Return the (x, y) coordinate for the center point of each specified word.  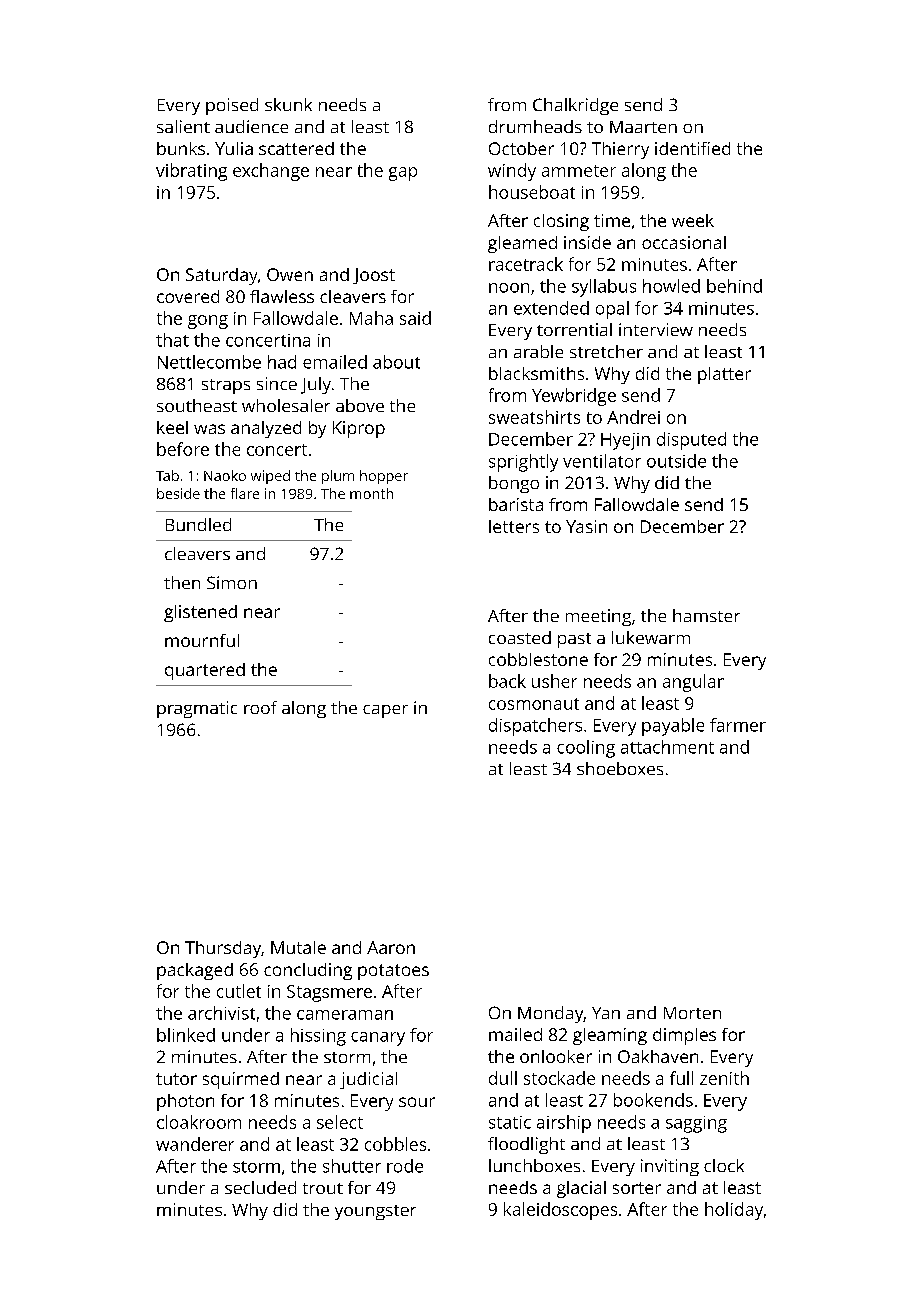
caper (385, 711)
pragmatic (197, 709)
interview (656, 329)
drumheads (535, 126)
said (415, 318)
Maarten (643, 127)
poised (232, 106)
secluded (260, 1187)
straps (226, 386)
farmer (738, 725)
